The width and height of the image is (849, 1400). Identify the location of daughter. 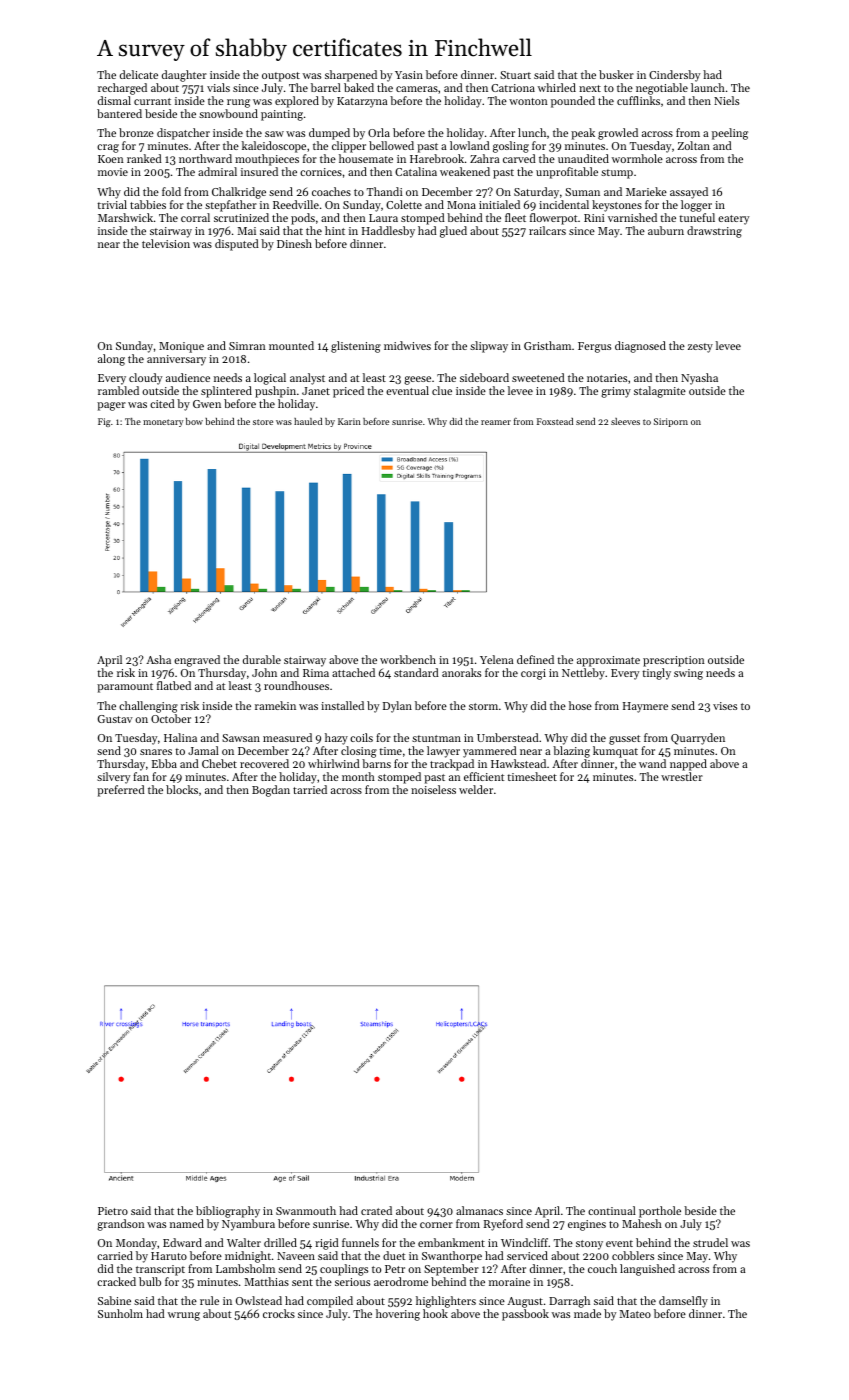
(184, 76).
